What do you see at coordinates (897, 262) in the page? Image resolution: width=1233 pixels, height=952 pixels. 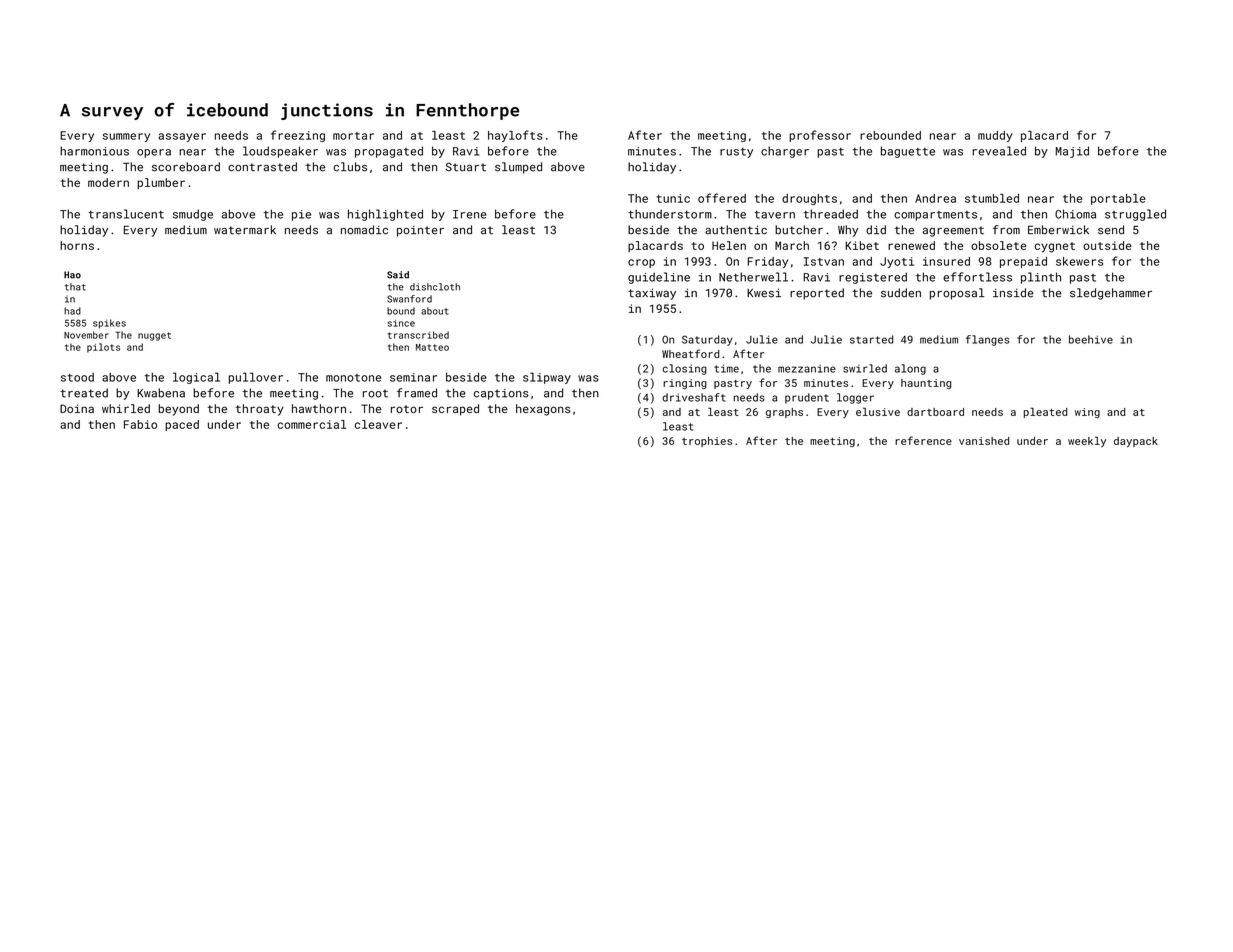 I see `Jyoti` at bounding box center [897, 262].
